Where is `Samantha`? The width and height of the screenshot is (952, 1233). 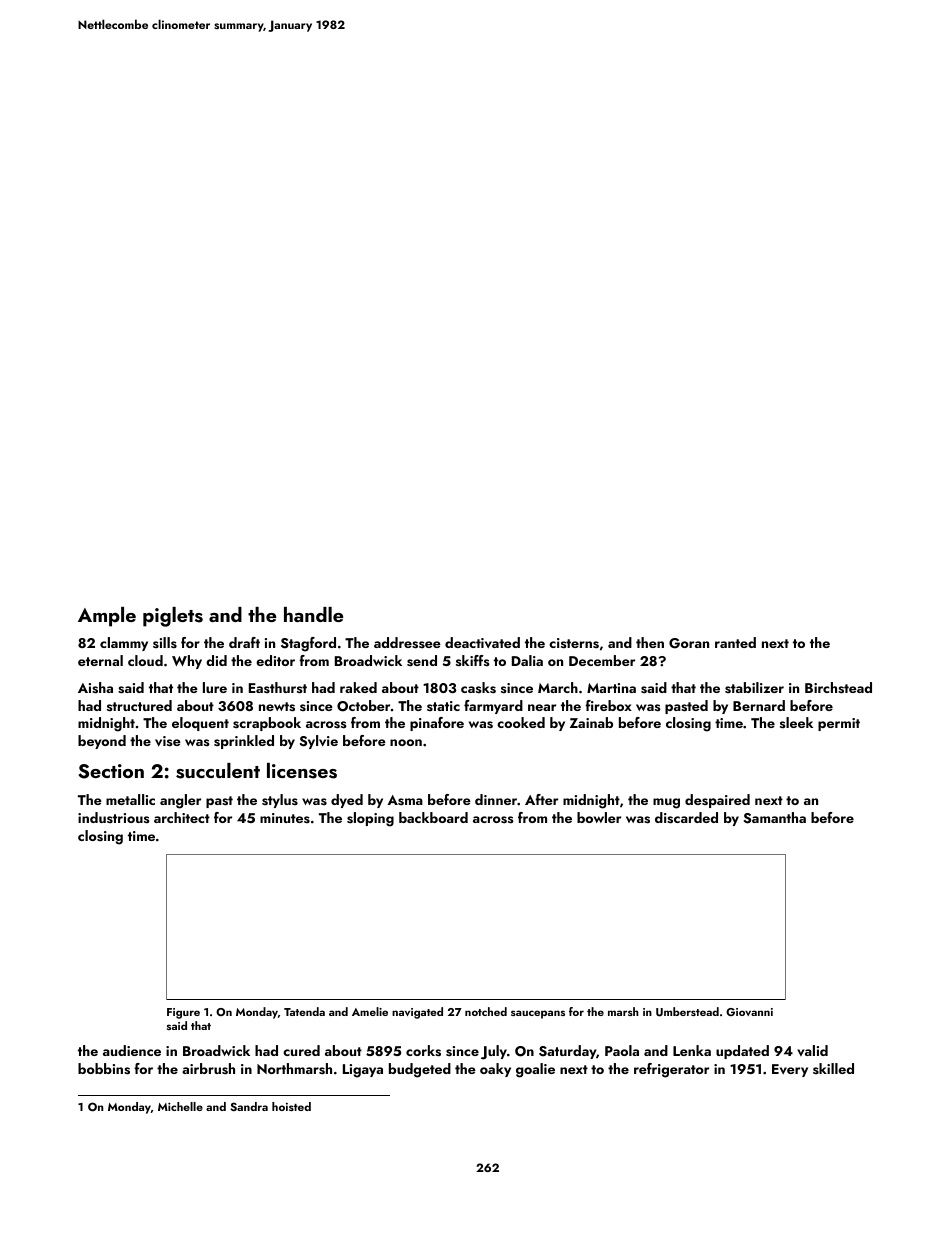 Samantha is located at coordinates (775, 818).
